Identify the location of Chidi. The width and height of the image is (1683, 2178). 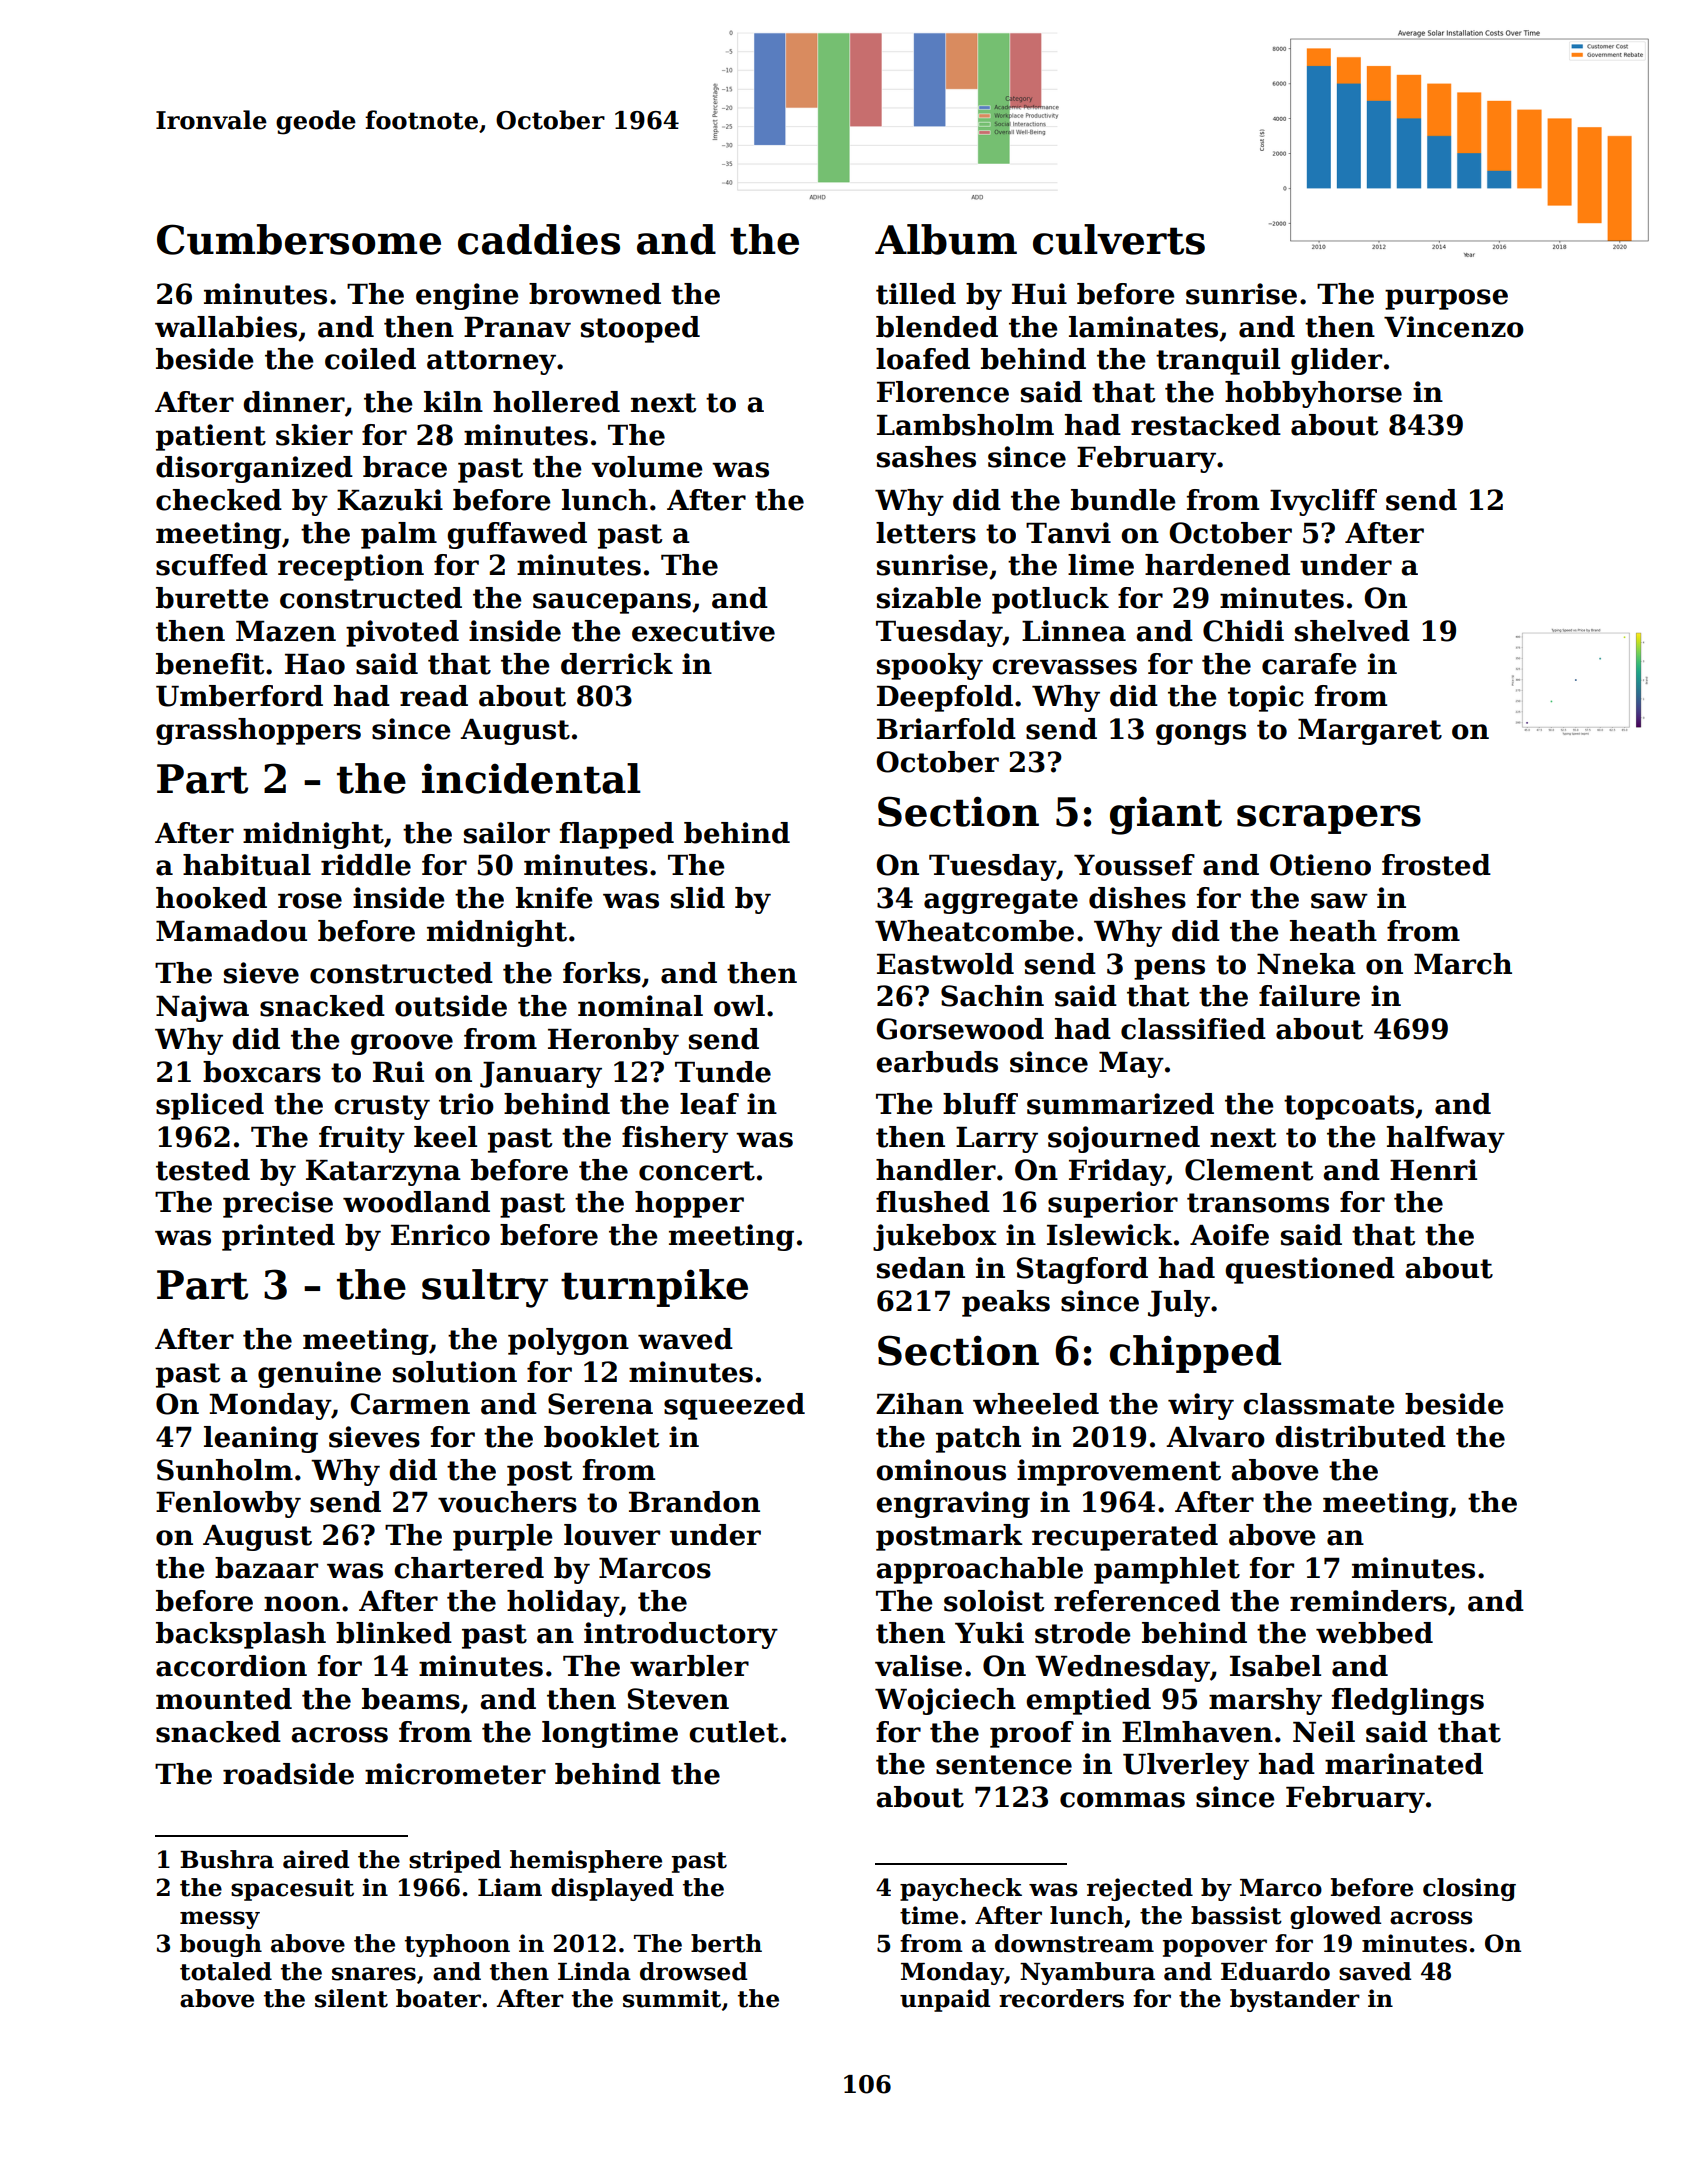
(1243, 631).
